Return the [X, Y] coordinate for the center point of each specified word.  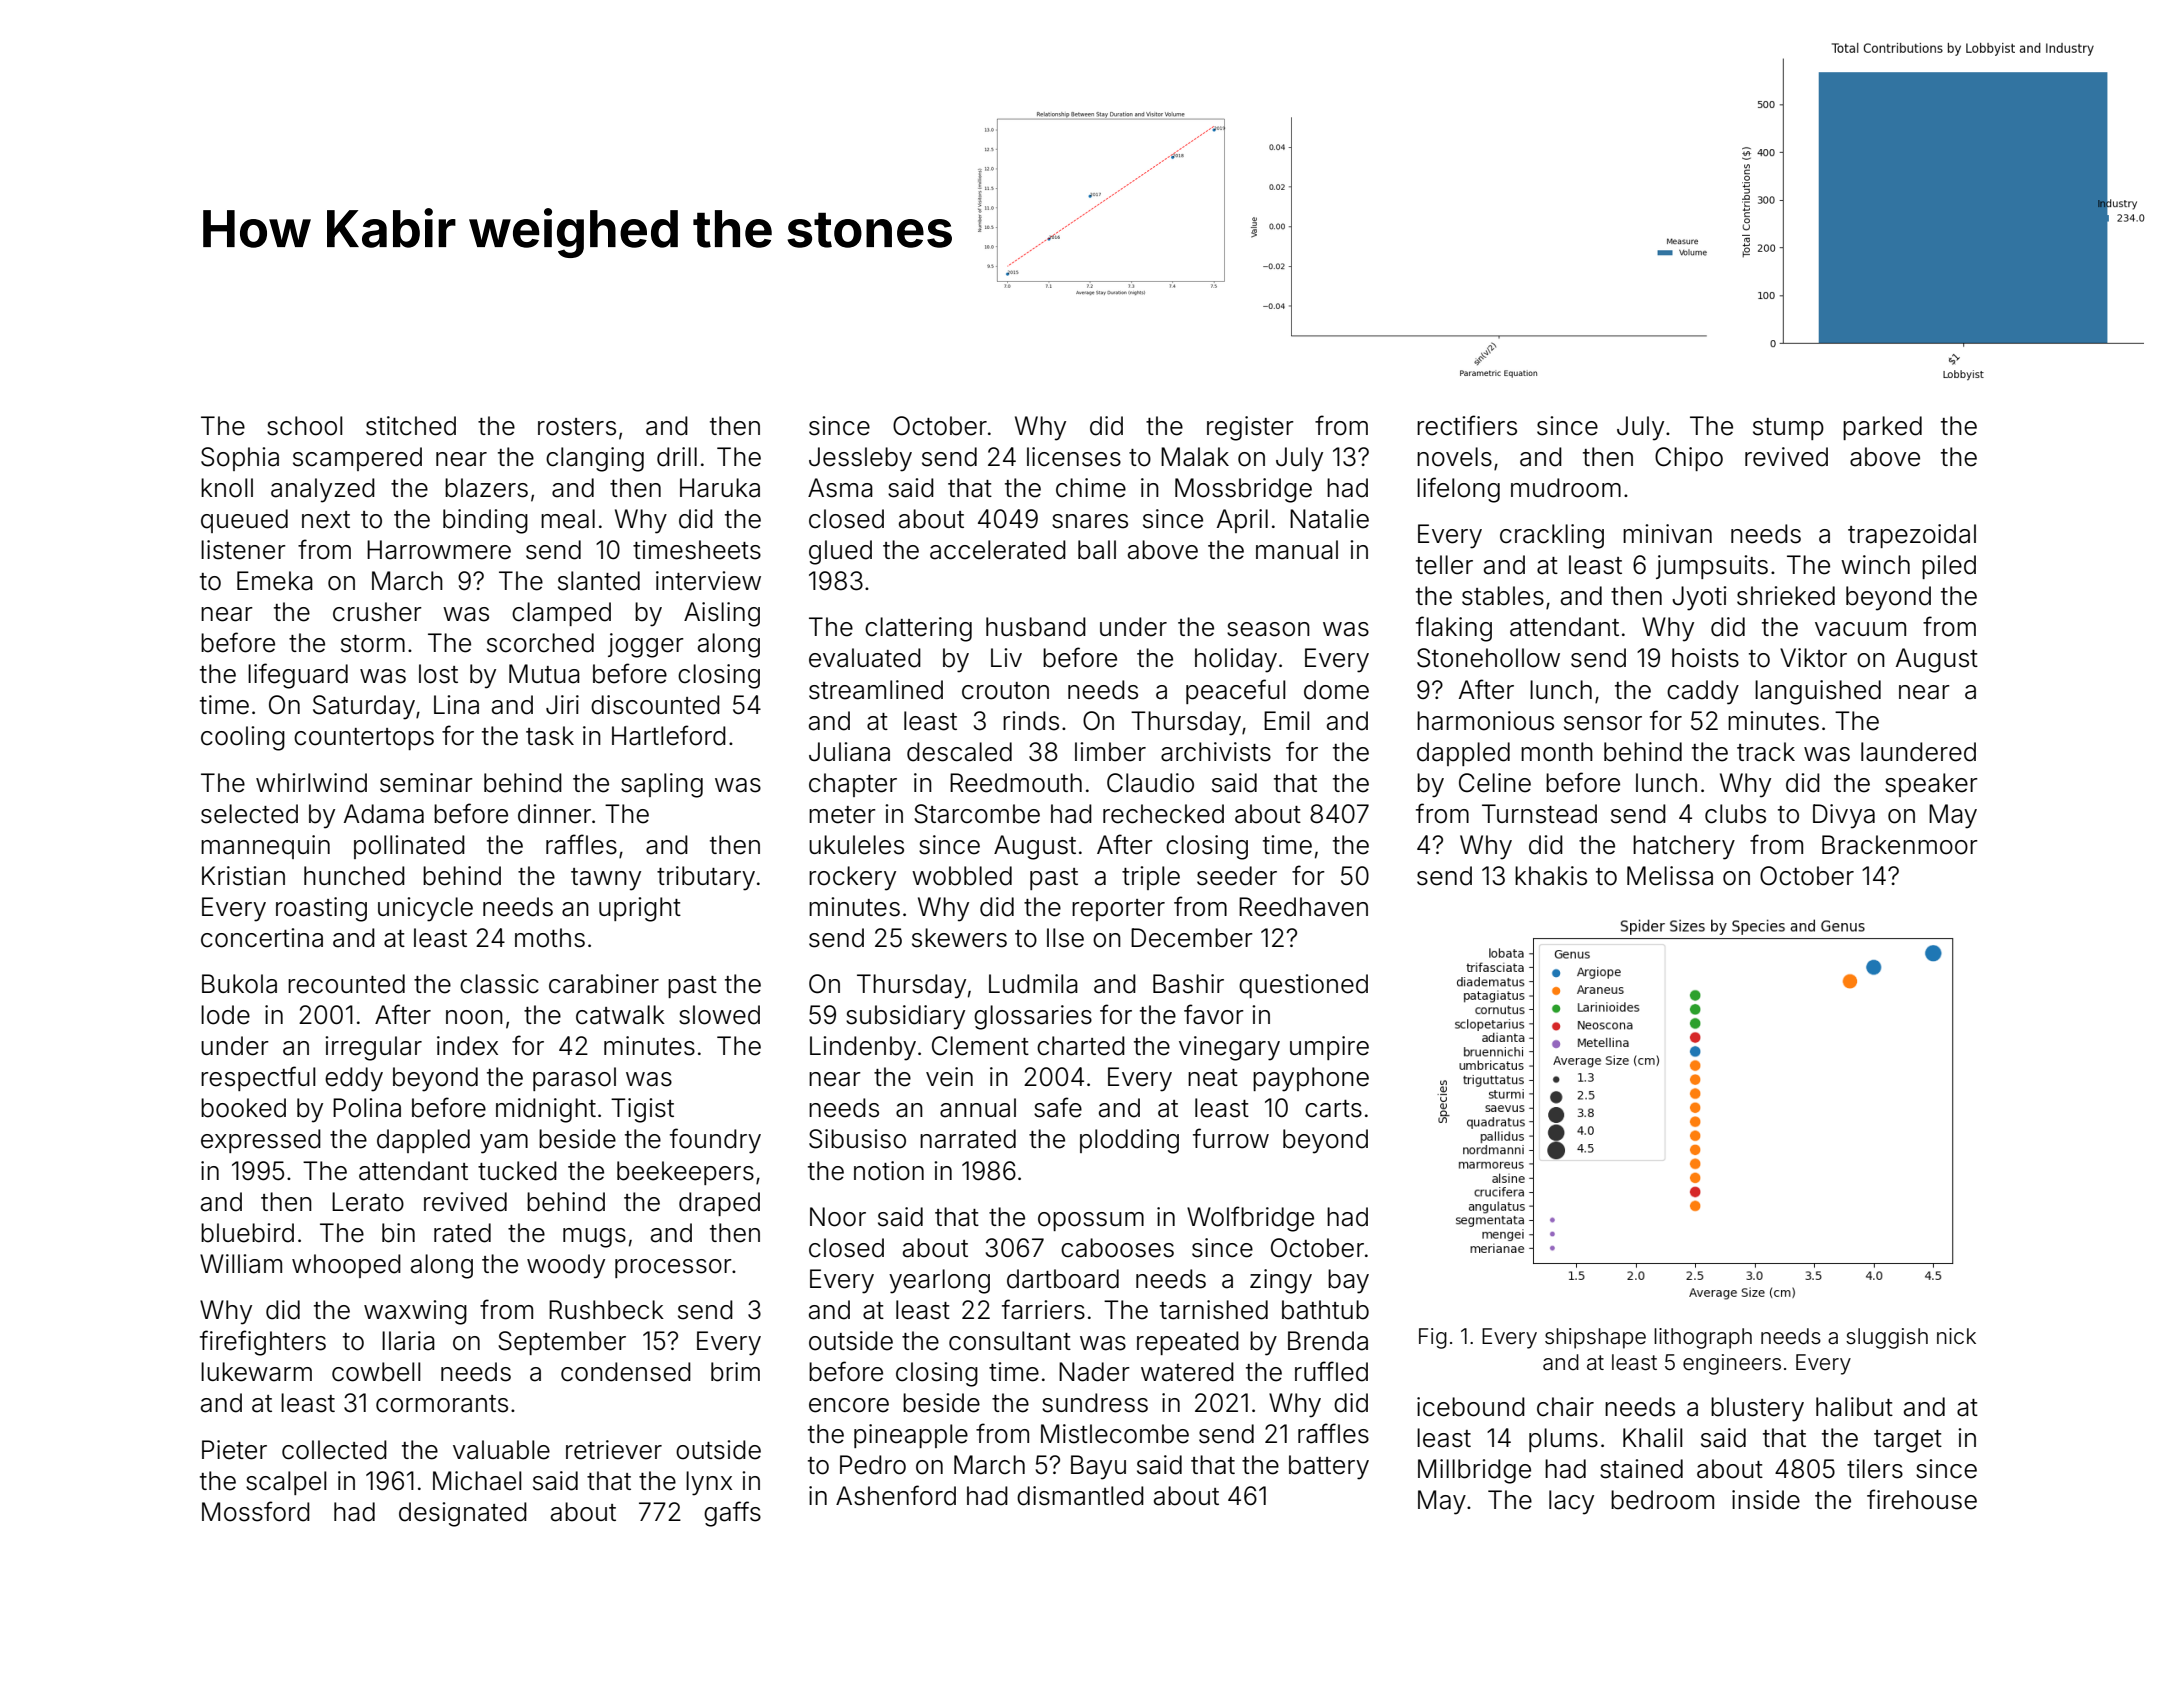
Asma [840, 488]
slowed [719, 1015]
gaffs [732, 1514]
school [304, 426]
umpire [1329, 1048]
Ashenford [896, 1495]
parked [1882, 428]
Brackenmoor [1900, 845]
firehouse [1922, 1499]
